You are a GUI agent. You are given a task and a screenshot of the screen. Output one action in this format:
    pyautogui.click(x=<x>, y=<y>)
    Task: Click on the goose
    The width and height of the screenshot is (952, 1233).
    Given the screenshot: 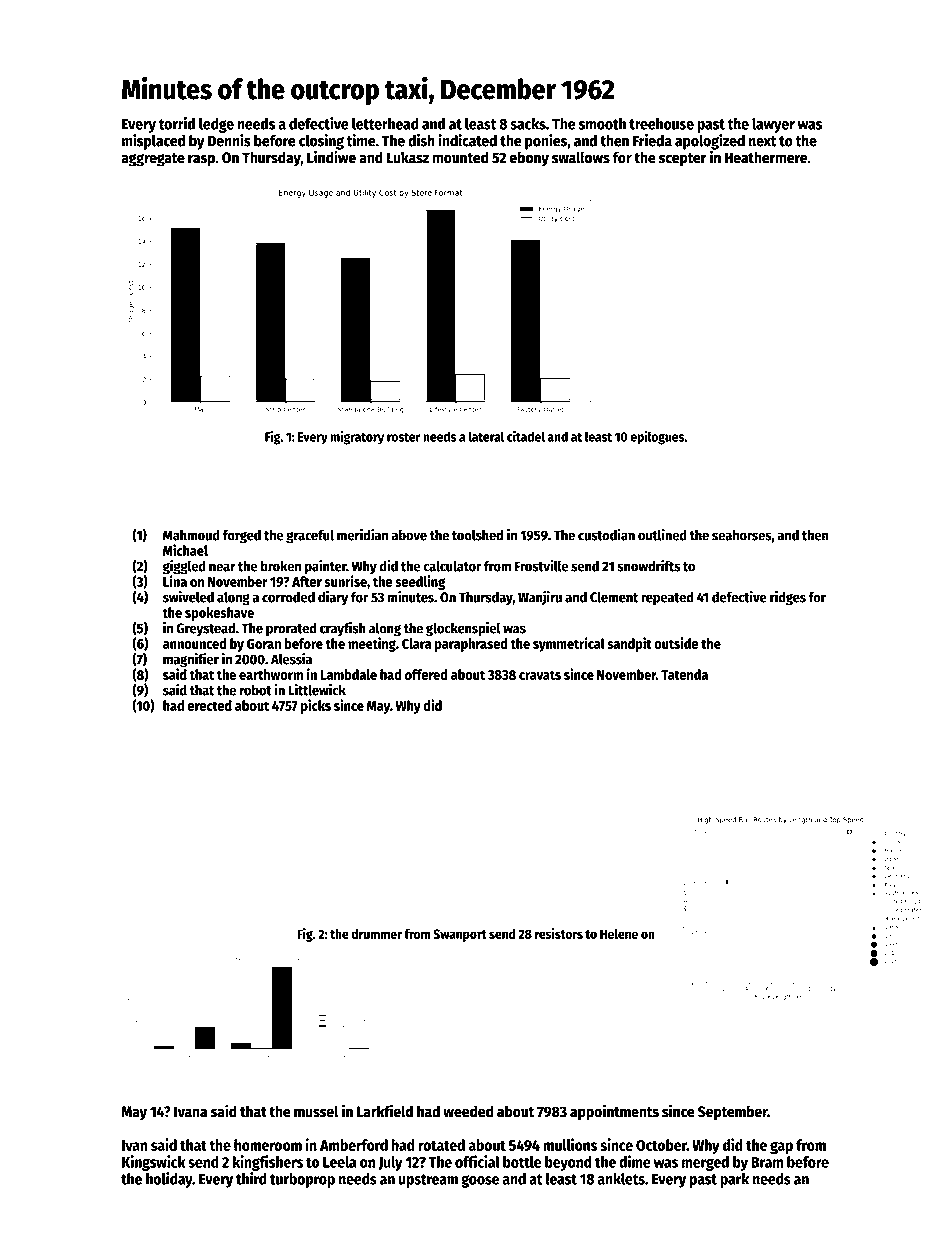 What is the action you would take?
    pyautogui.click(x=480, y=1181)
